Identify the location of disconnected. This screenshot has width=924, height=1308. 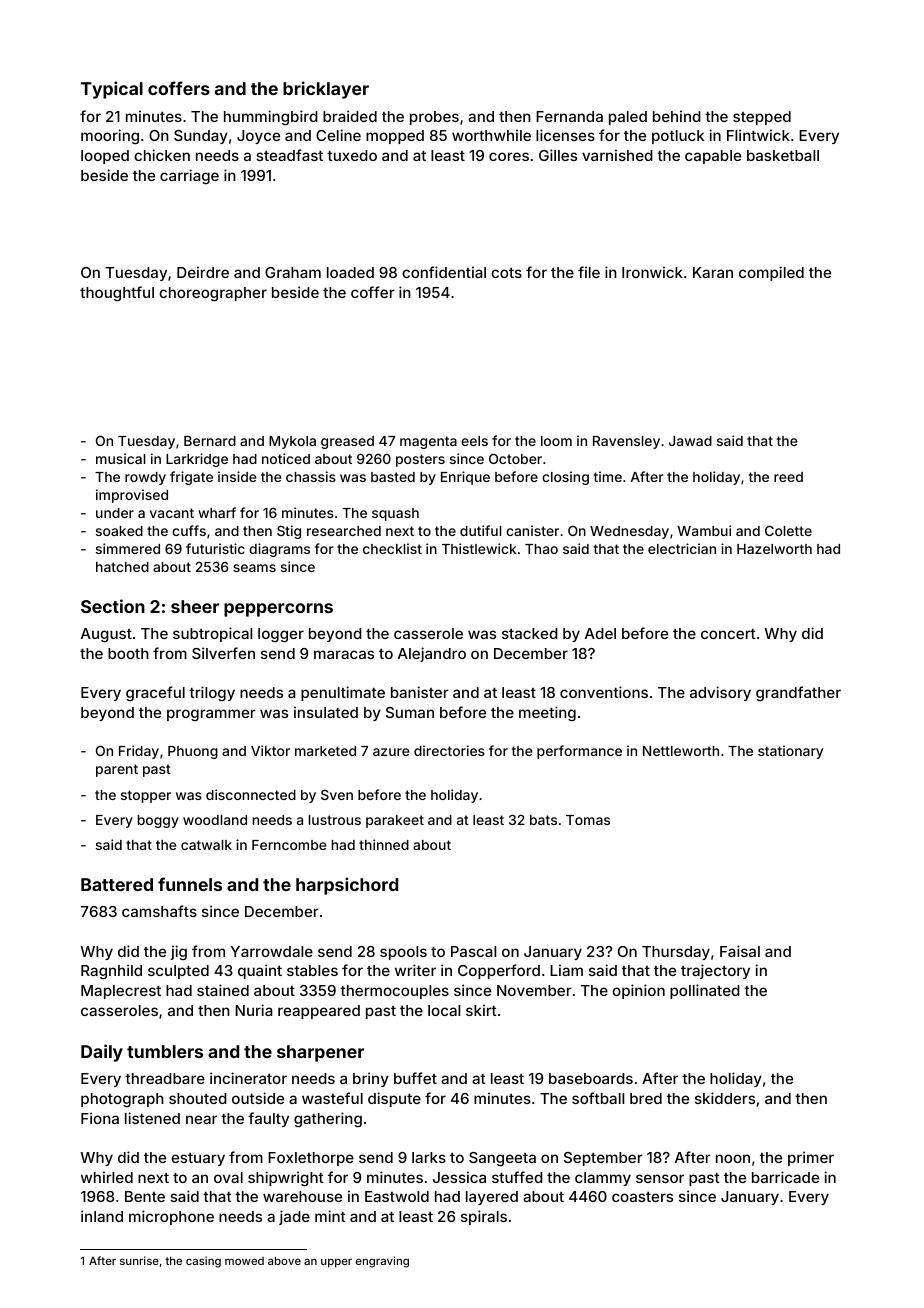
(251, 794).
